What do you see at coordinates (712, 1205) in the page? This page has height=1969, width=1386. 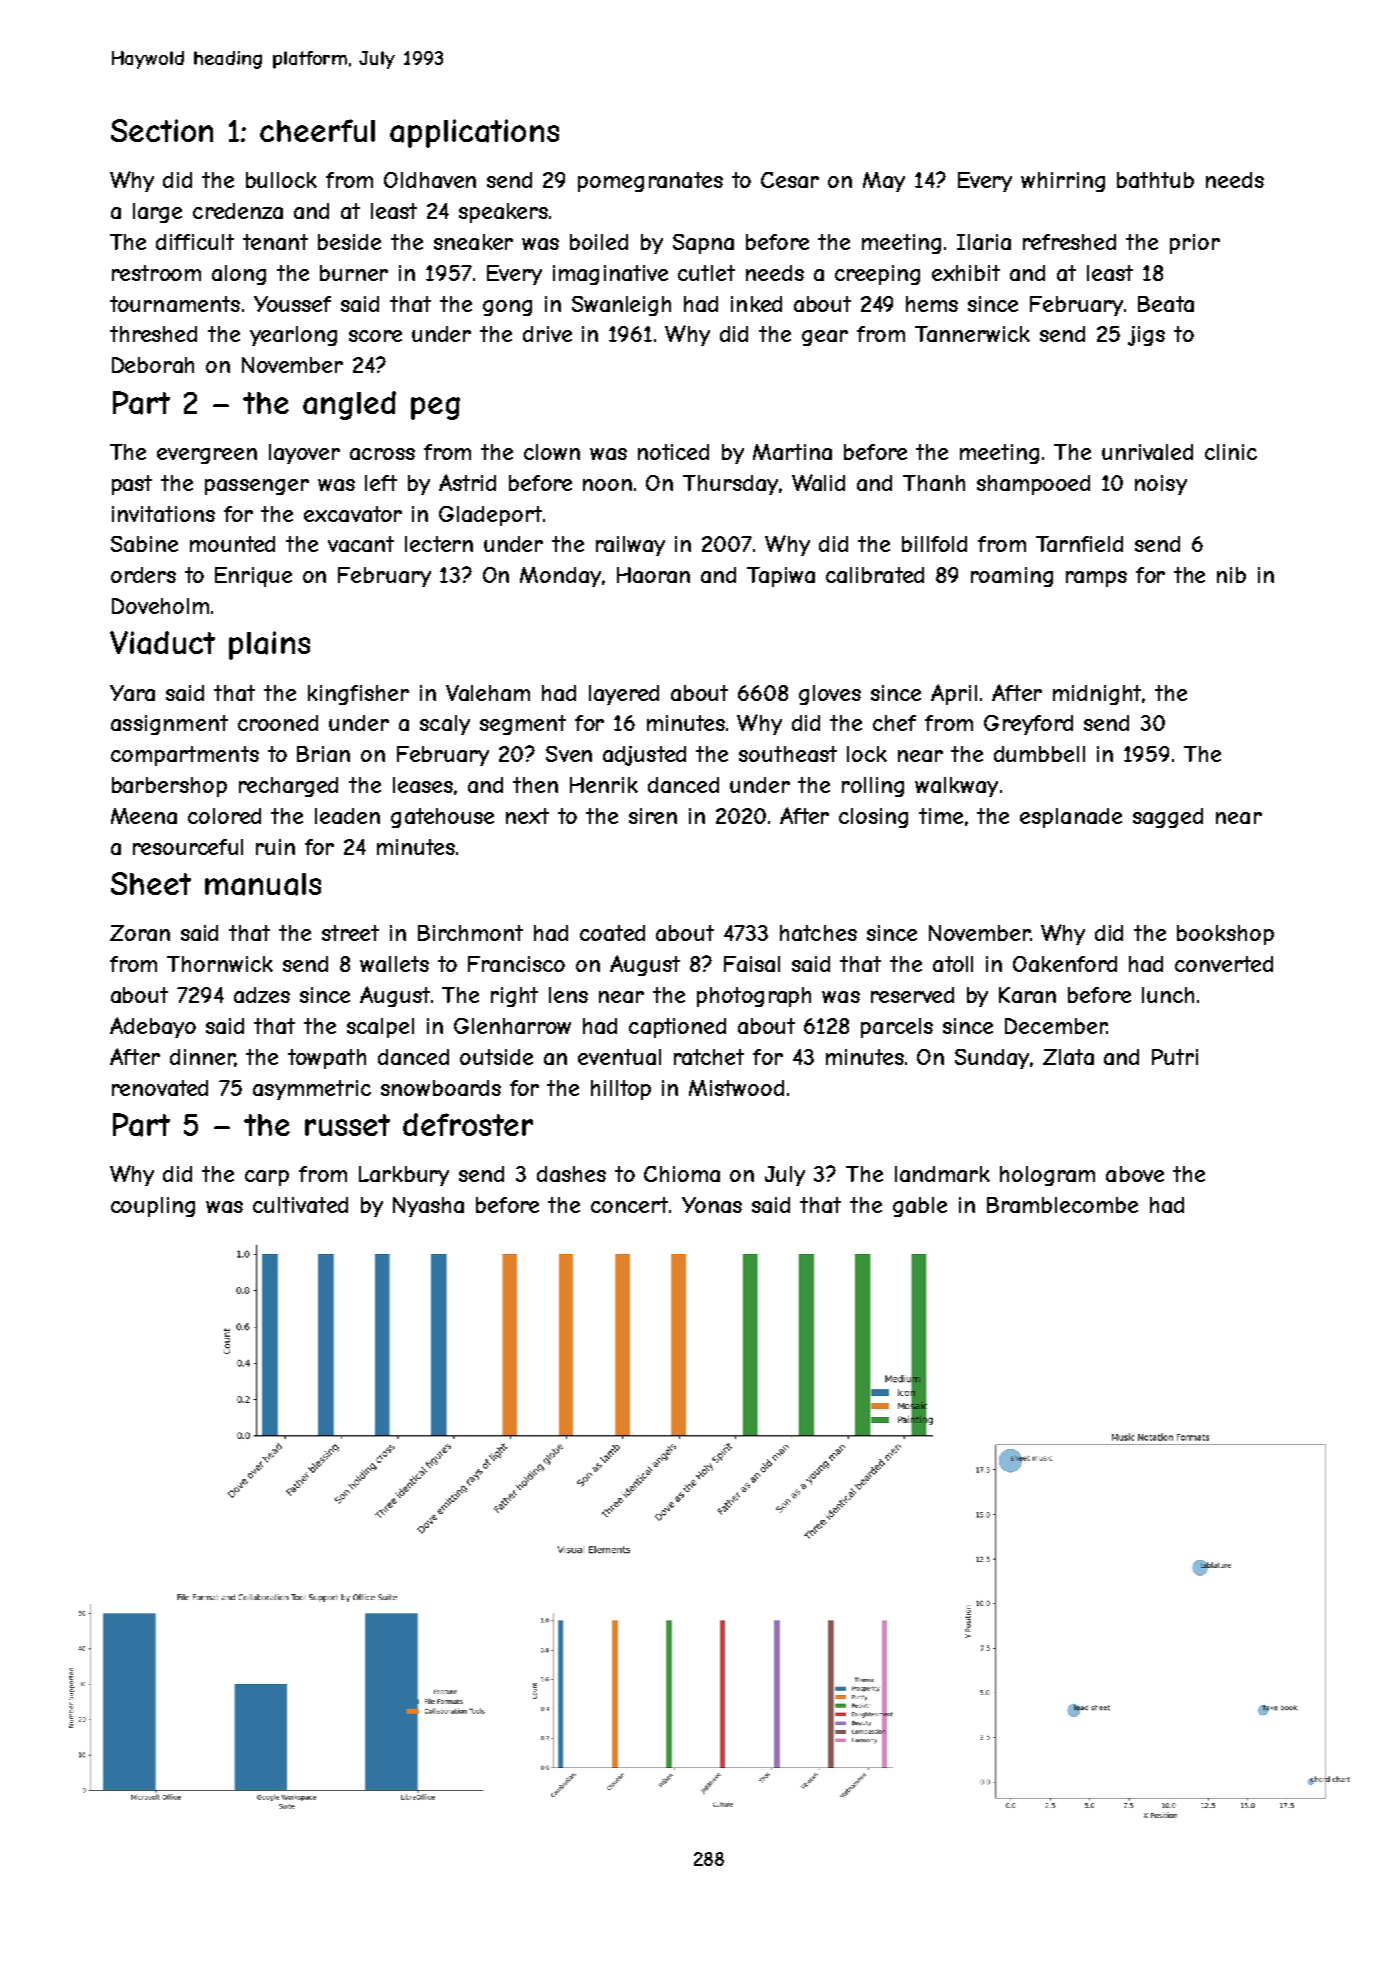 I see `Yonas` at bounding box center [712, 1205].
